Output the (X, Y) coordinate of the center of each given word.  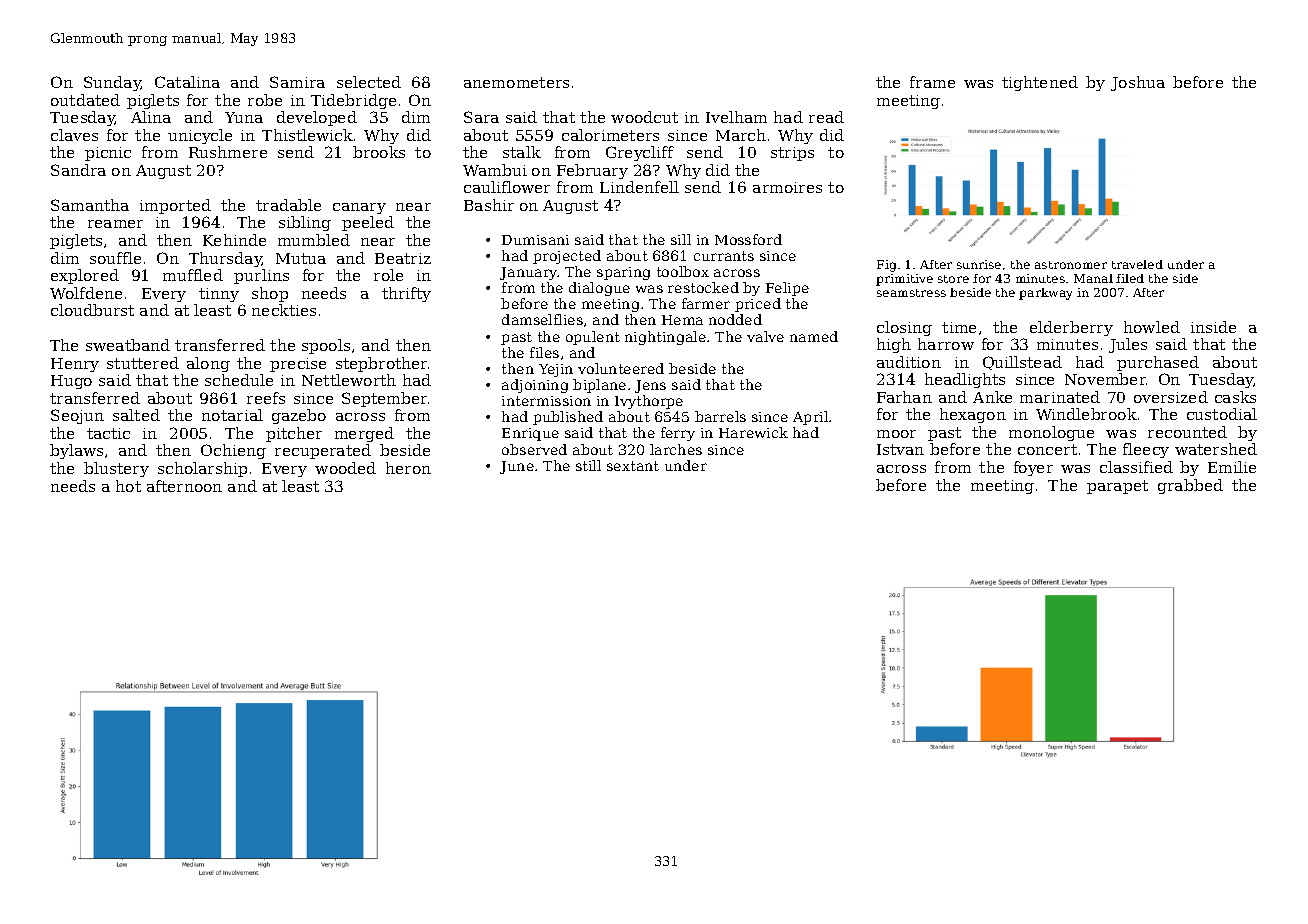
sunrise (979, 264)
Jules (1128, 345)
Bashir (489, 205)
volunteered (621, 368)
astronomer (1071, 265)
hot (128, 486)
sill (681, 239)
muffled (193, 275)
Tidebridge (353, 101)
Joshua (1138, 83)
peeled (368, 223)
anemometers (516, 82)
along (208, 364)
